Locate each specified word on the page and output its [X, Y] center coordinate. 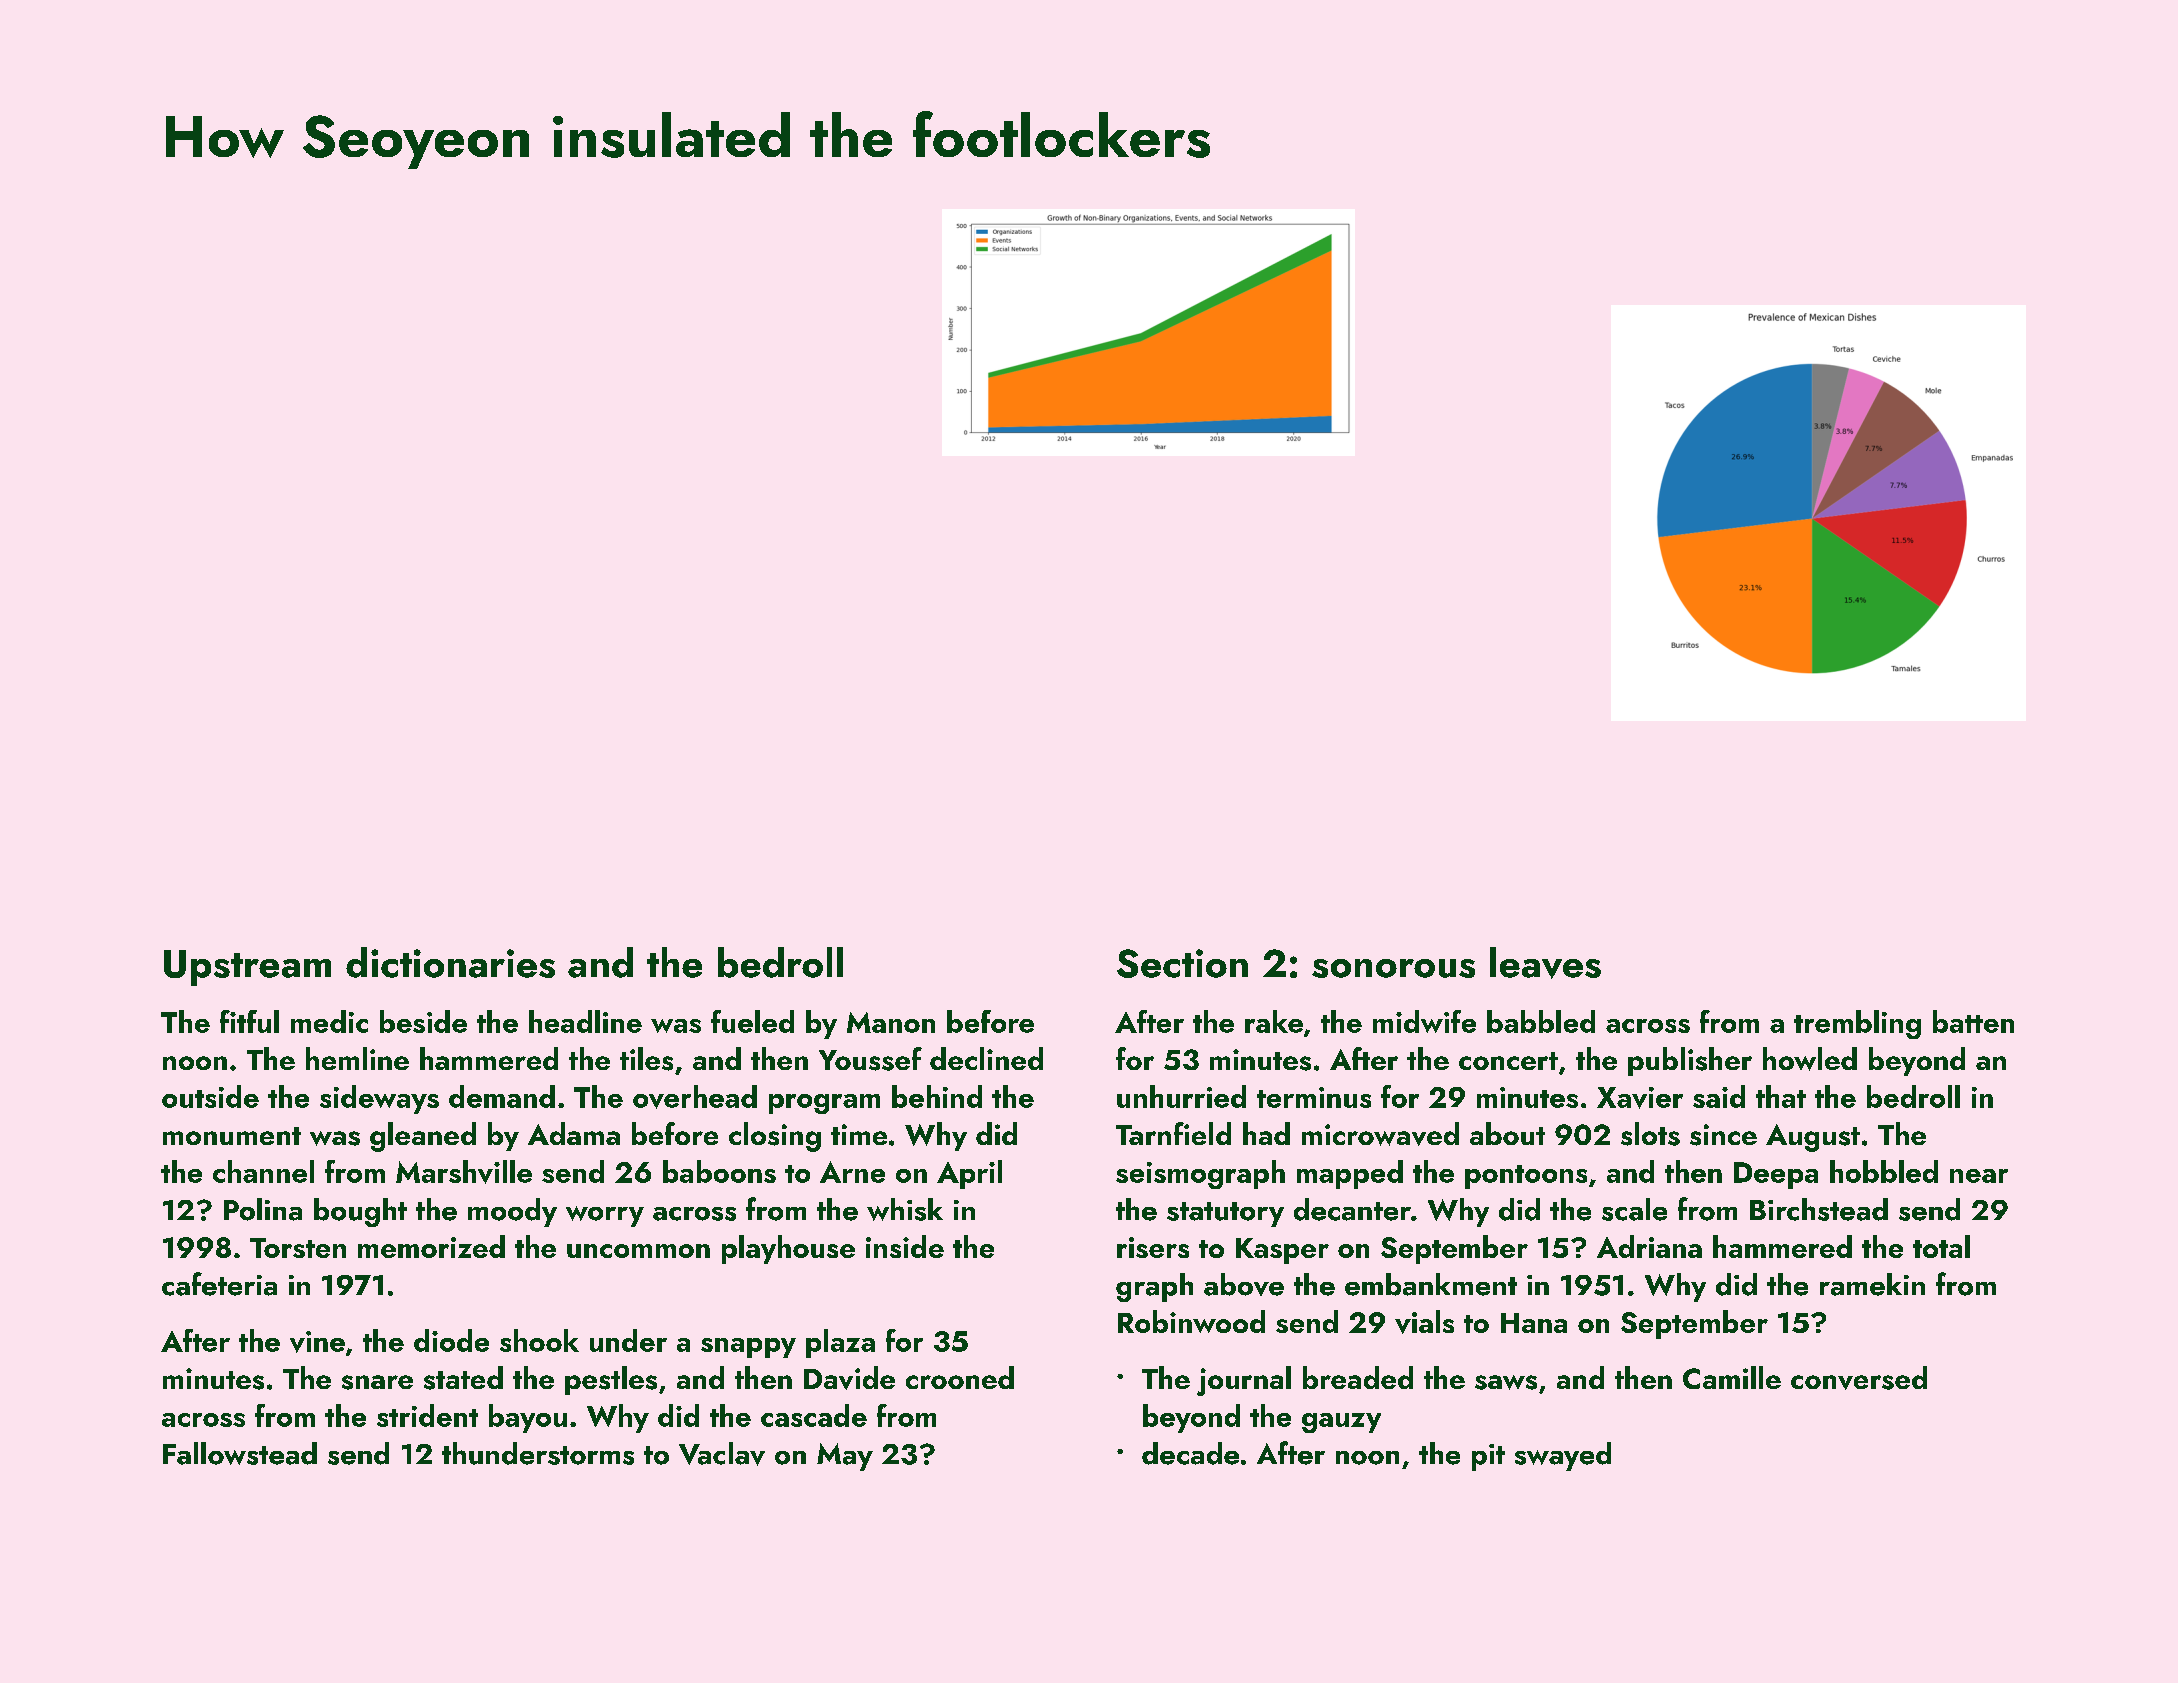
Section [1182, 963]
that [1781, 1096]
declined [986, 1058]
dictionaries [450, 962]
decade [1190, 1453]
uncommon [638, 1251]
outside [210, 1096]
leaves [1545, 963]
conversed [1859, 1378]
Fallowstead [240, 1453]
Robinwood [1191, 1321]
